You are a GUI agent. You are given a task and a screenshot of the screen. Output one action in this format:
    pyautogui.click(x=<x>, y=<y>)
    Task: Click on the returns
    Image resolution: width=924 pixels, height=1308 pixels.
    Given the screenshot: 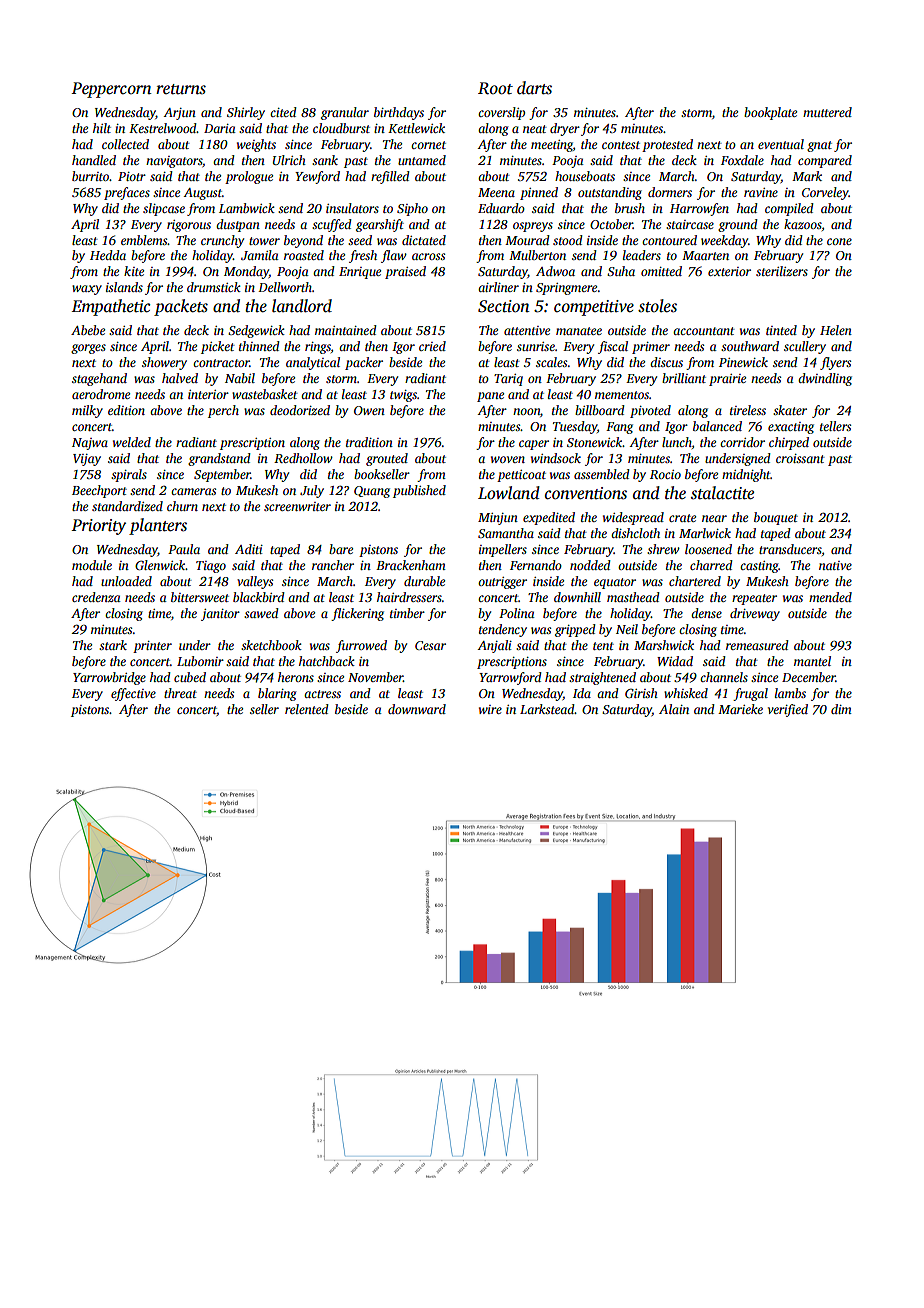 What is the action you would take?
    pyautogui.click(x=181, y=89)
